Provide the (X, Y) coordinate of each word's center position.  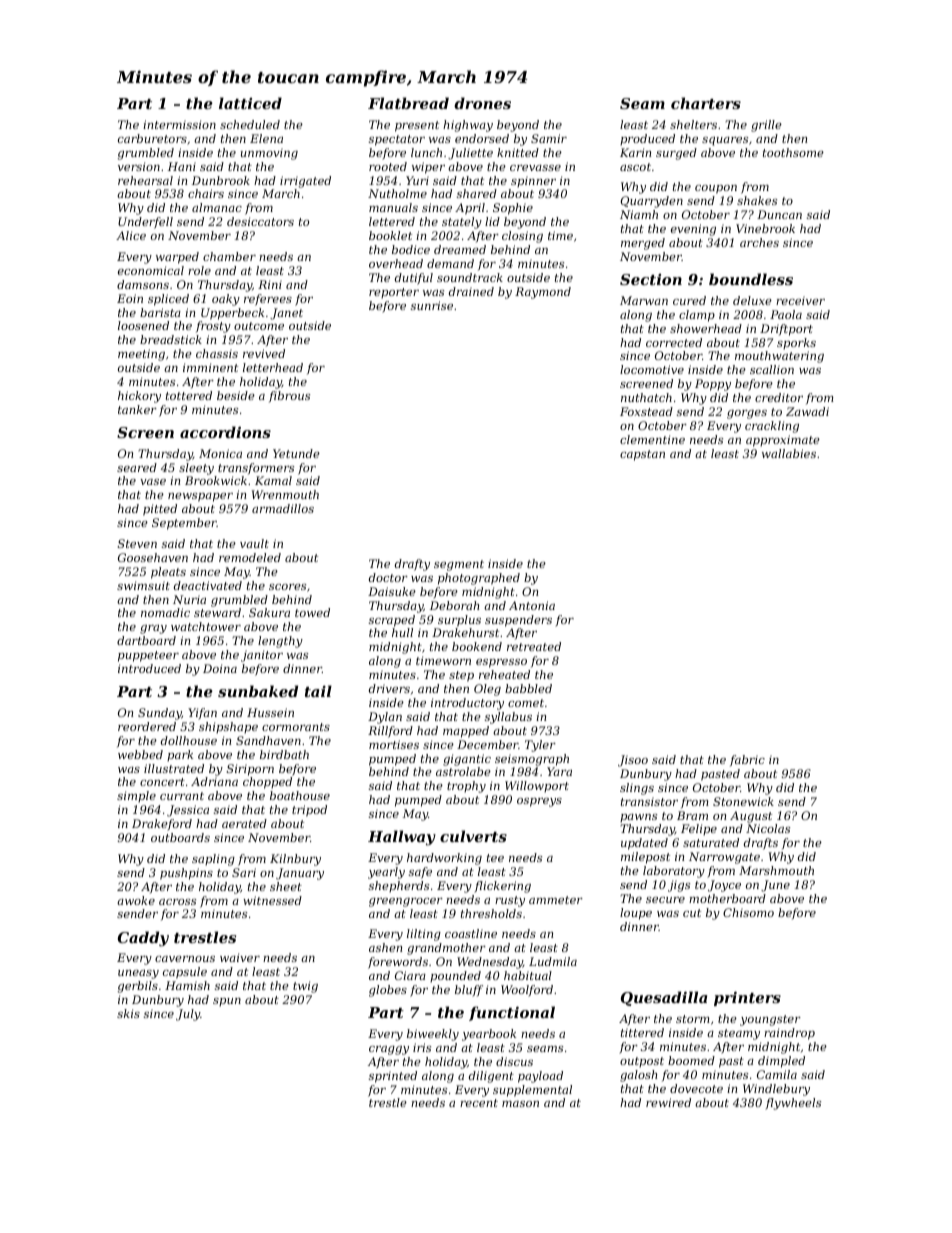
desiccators (260, 221)
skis (128, 1013)
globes (388, 991)
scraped (392, 621)
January (300, 874)
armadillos (283, 508)
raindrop (789, 1034)
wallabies (789, 453)
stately (462, 223)
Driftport (786, 330)
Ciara (410, 975)
